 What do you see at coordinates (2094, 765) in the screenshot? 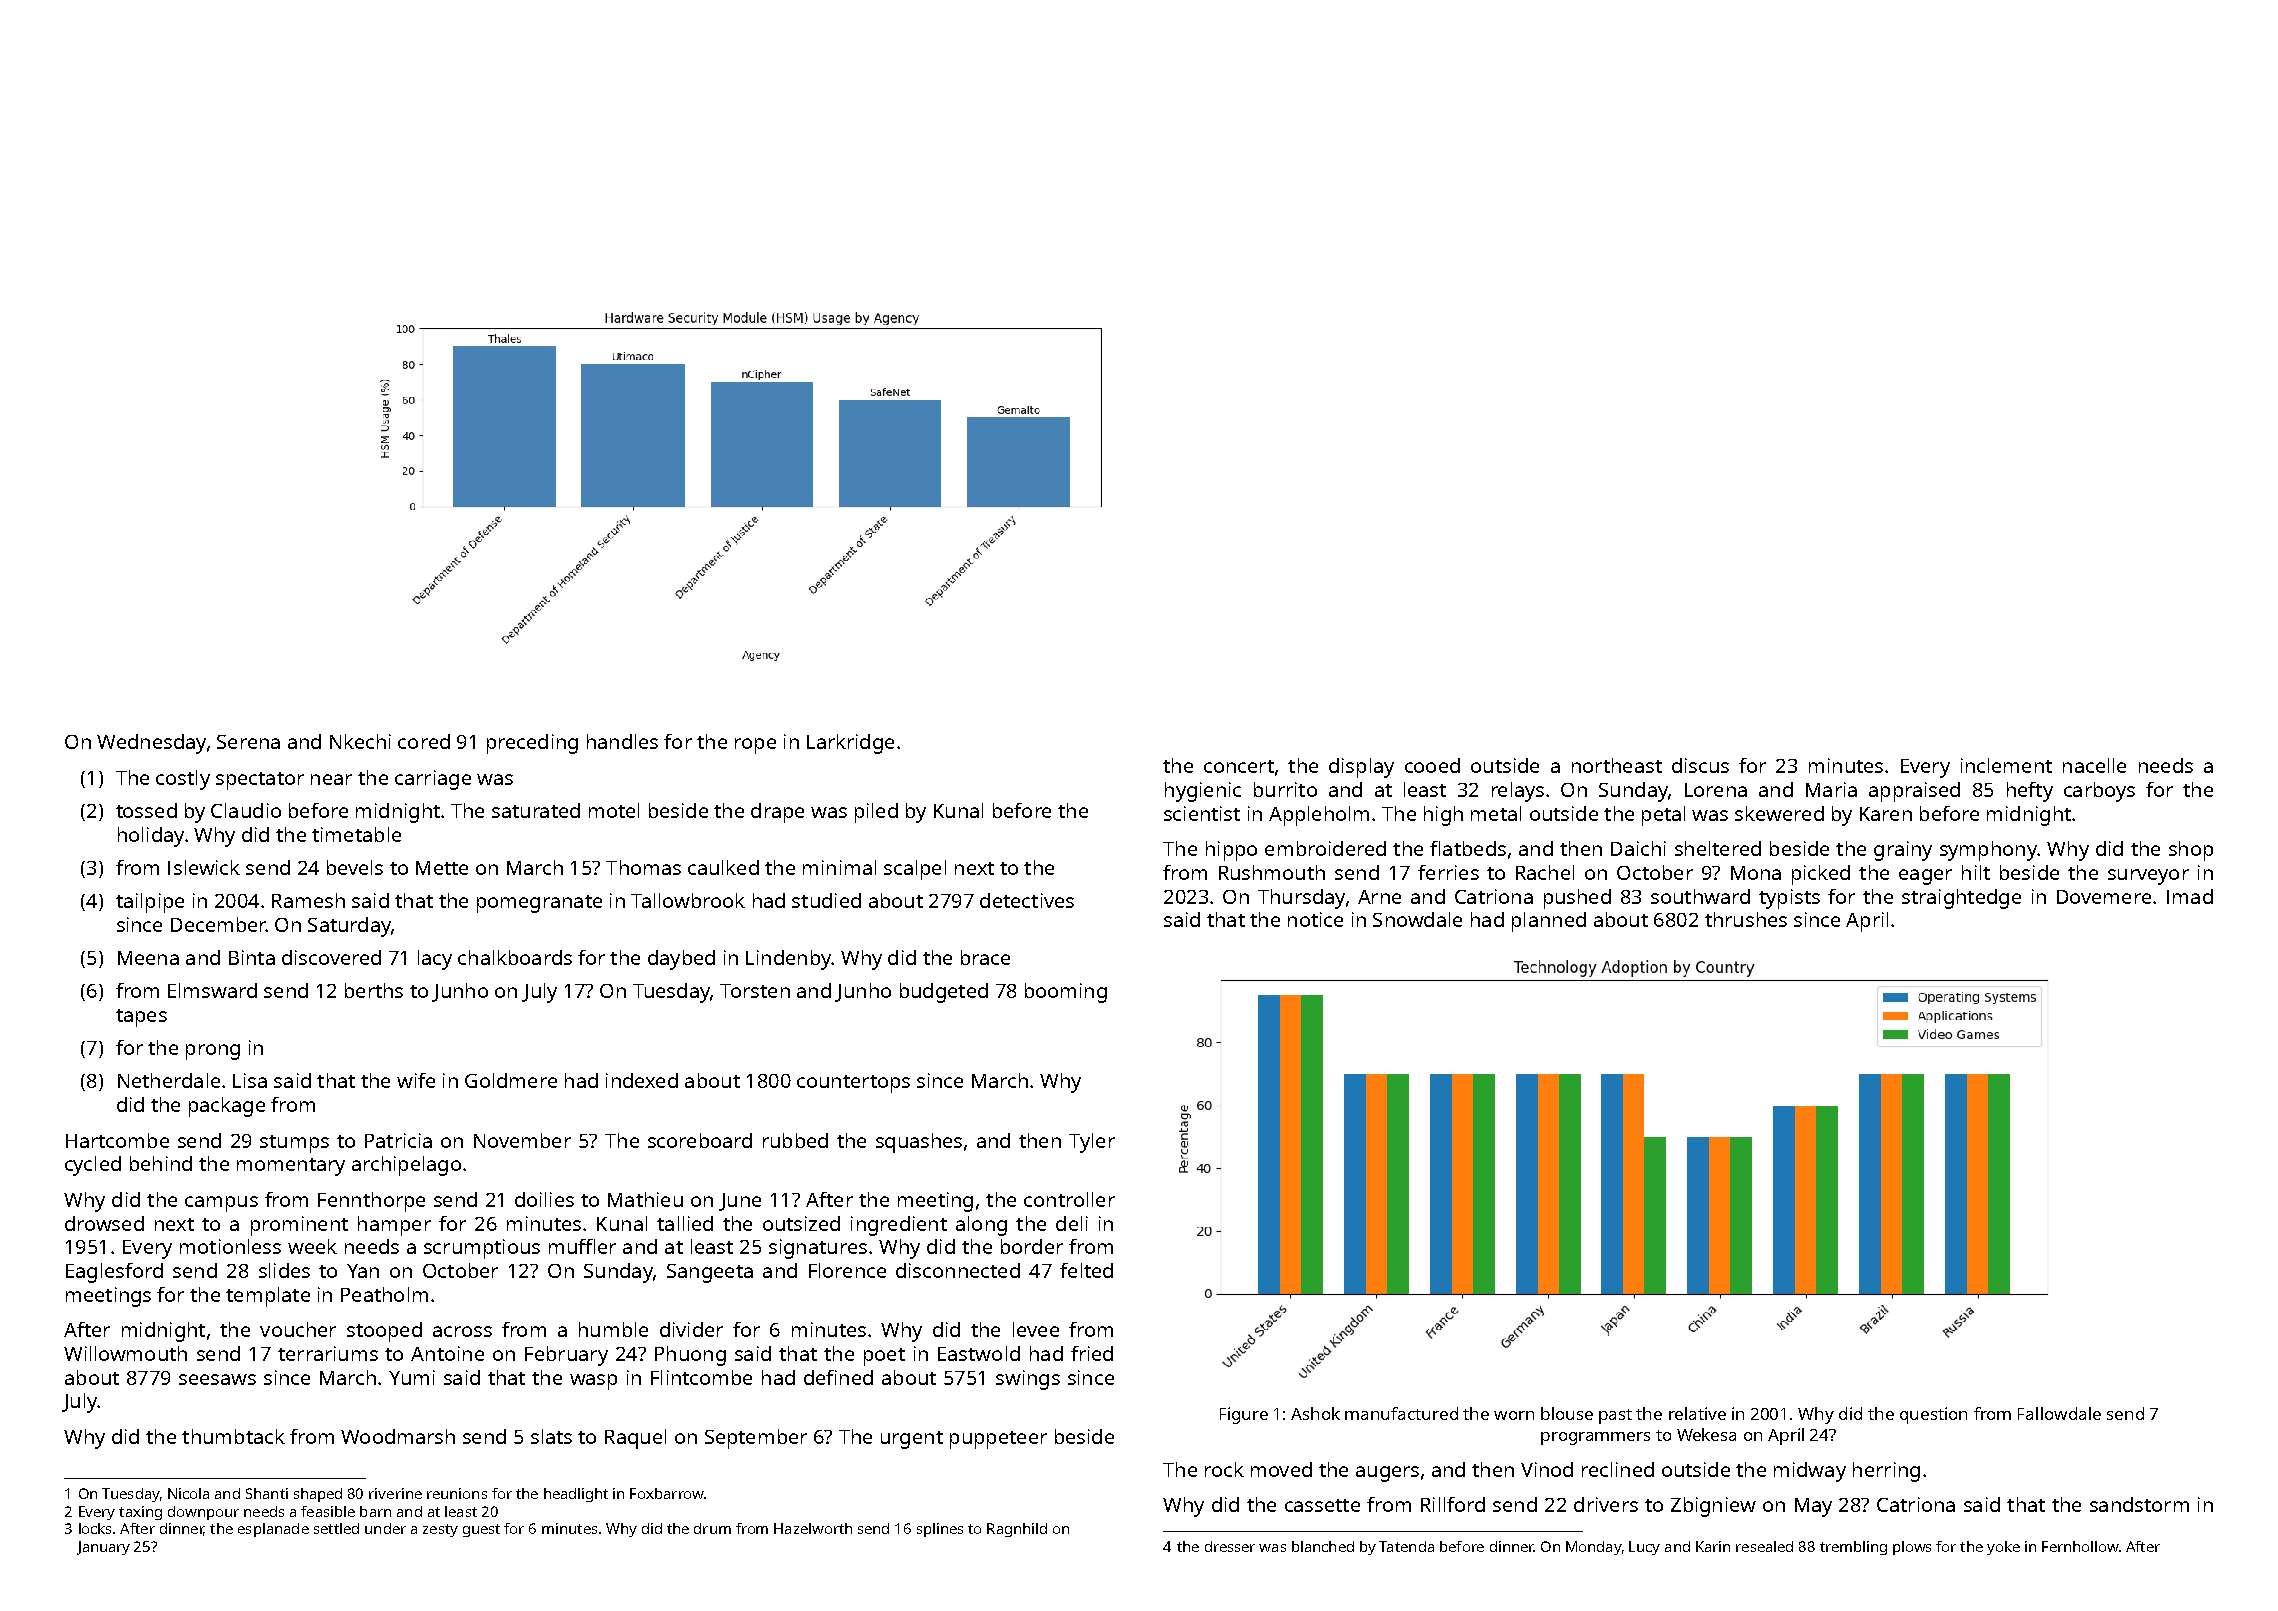
I see `nacelle` at bounding box center [2094, 765].
